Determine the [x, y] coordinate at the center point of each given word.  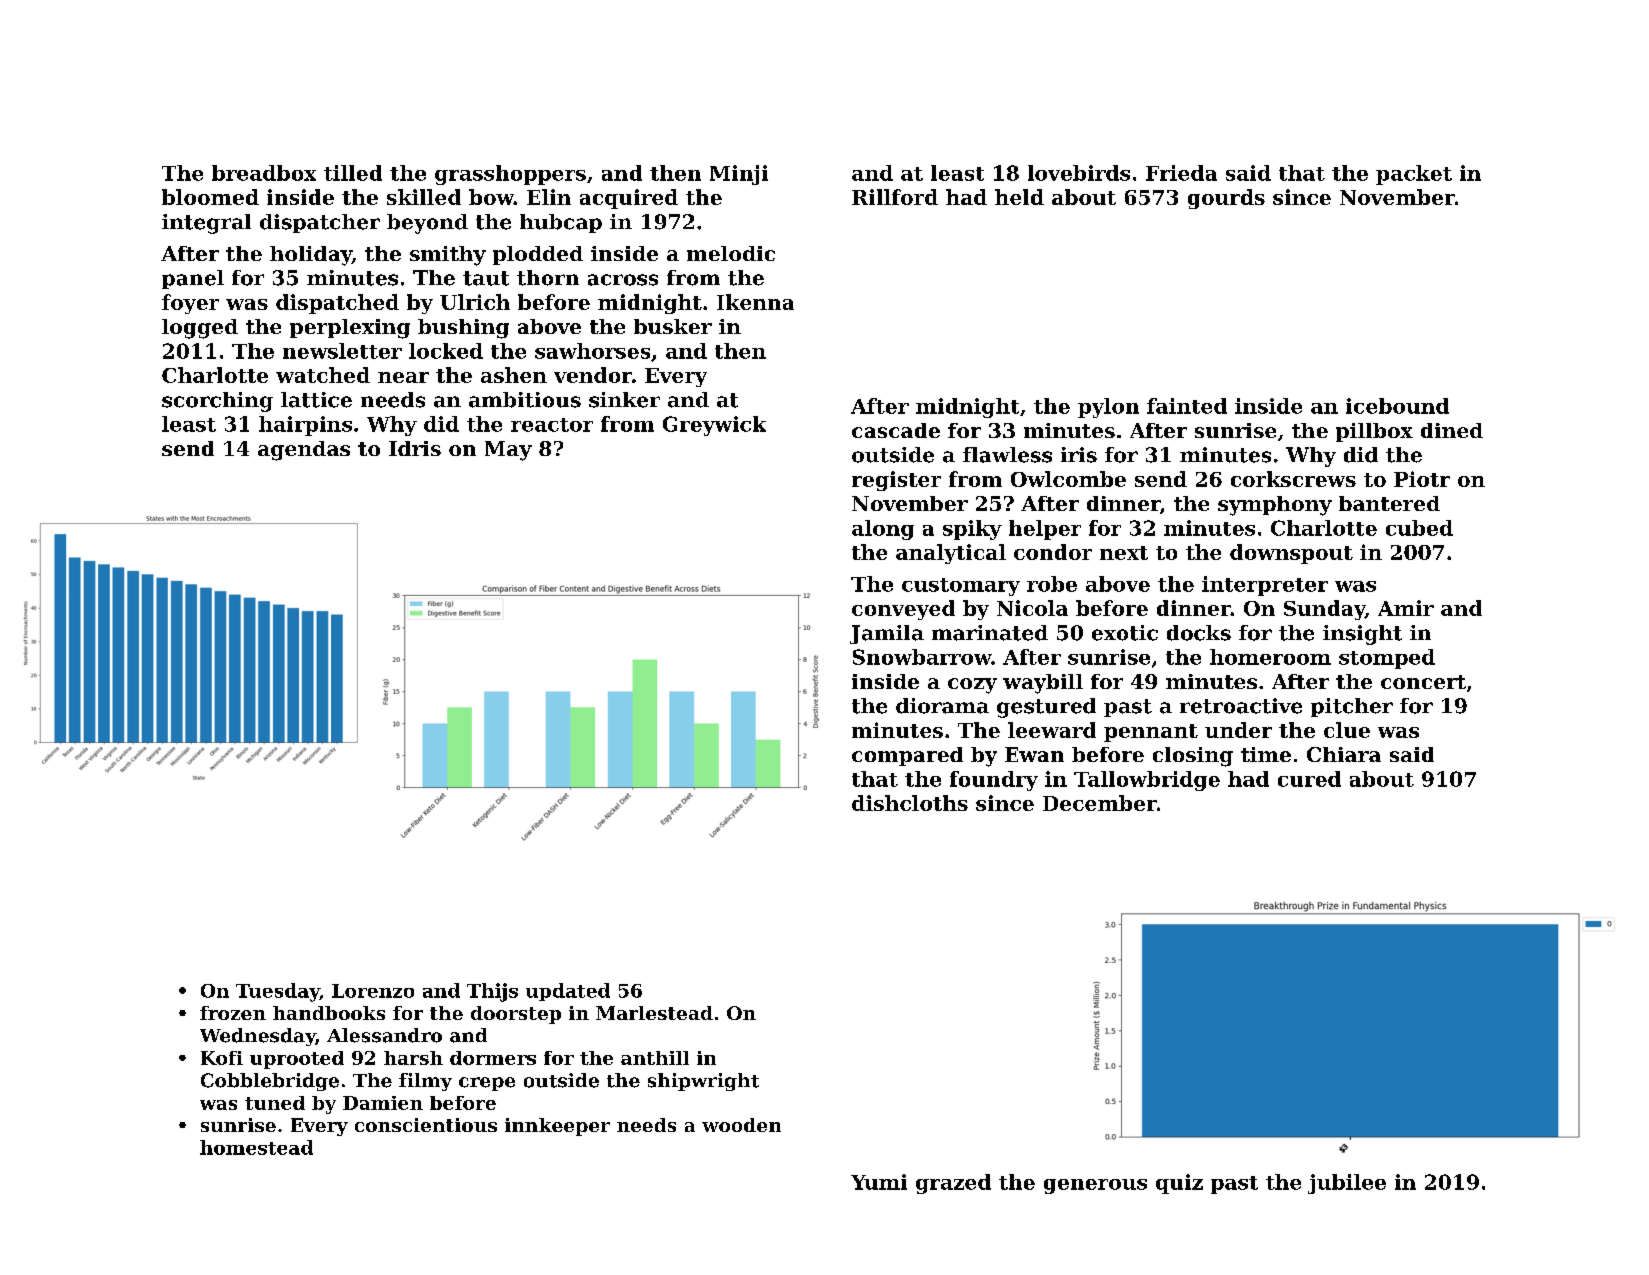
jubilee [1347, 1184]
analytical [951, 554]
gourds [1226, 199]
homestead [256, 1147]
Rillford [895, 197]
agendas [304, 451]
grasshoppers [510, 175]
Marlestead [654, 1013]
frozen [233, 1013]
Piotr [1422, 479]
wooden [741, 1125]
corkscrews [1293, 479]
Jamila [887, 634]
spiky [972, 530]
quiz [1179, 1184]
